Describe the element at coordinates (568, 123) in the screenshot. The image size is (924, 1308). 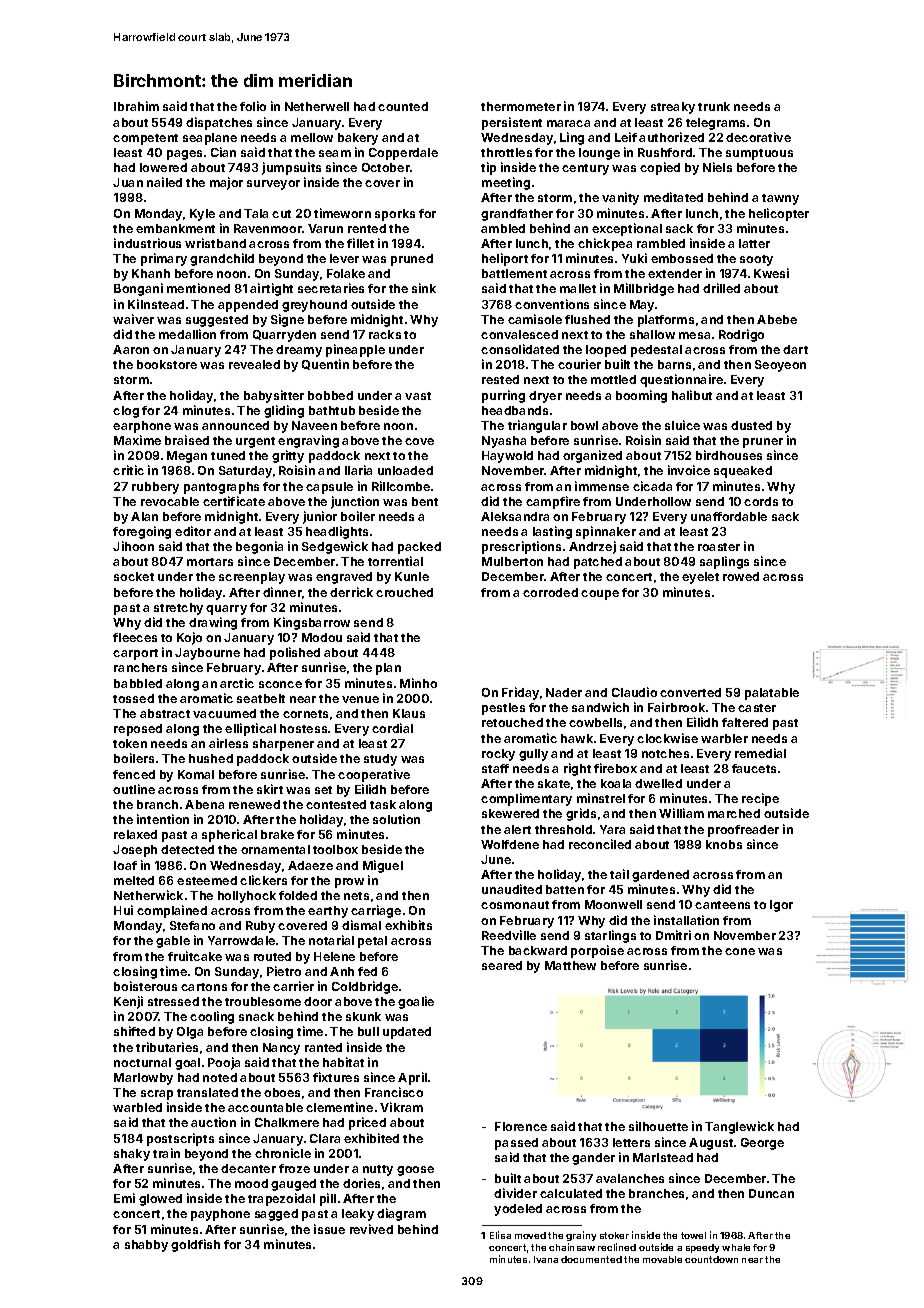
I see `maraca` at that location.
